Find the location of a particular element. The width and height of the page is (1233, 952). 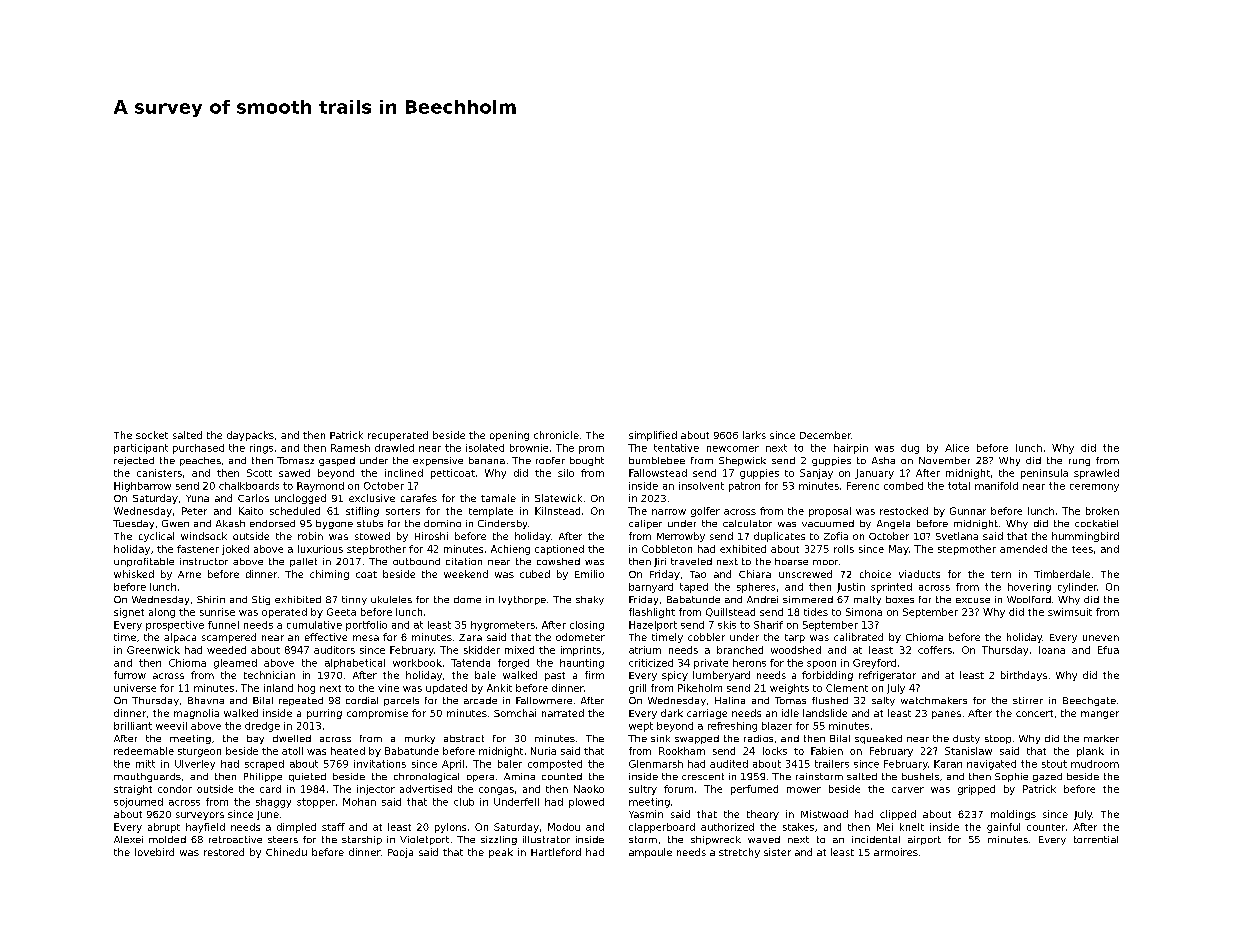

grill is located at coordinates (637, 689).
